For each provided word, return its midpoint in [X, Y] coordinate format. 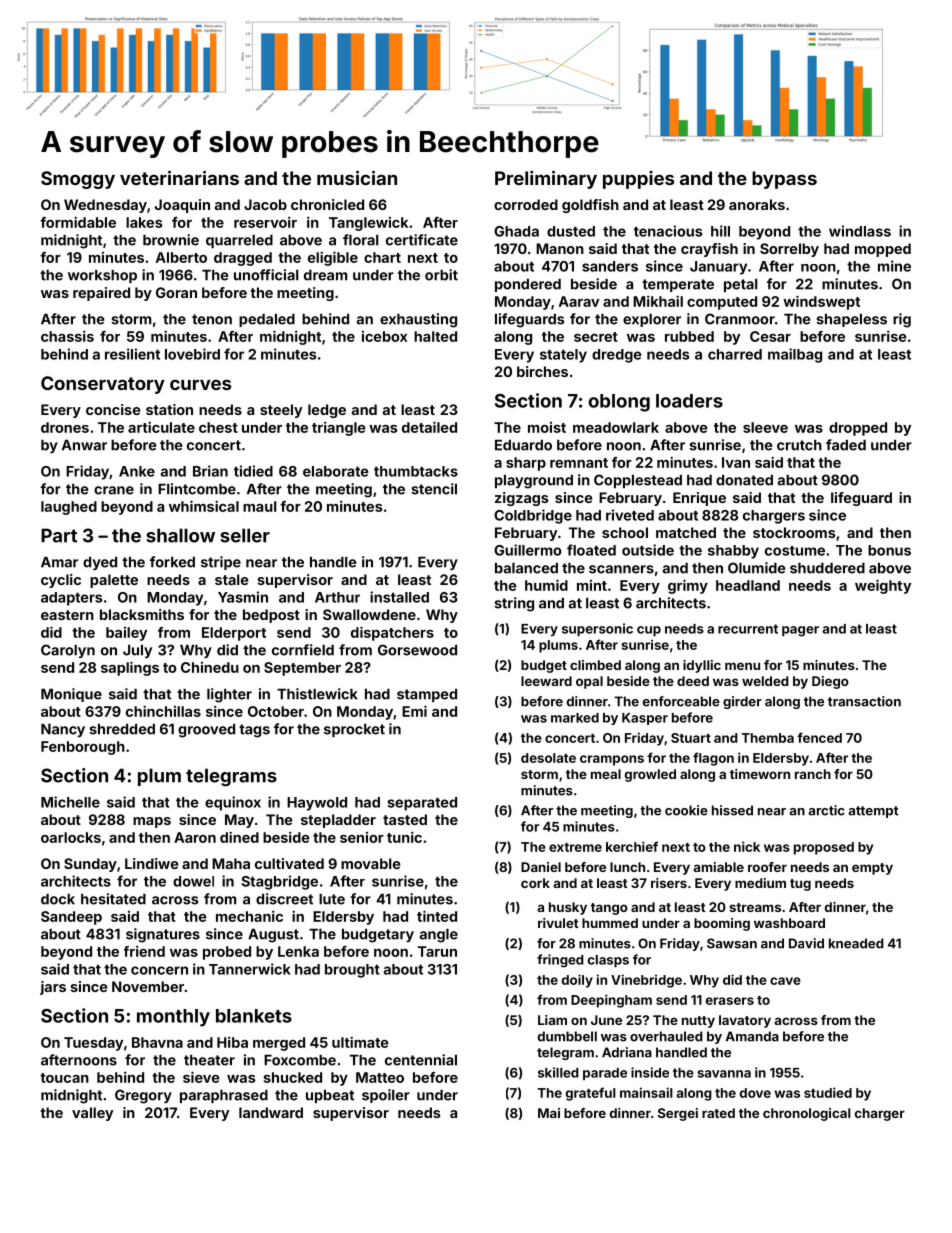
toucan [64, 1078]
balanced [526, 568]
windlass [860, 231]
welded [765, 681]
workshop [102, 276]
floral [361, 240]
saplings [130, 668]
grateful [591, 1094]
